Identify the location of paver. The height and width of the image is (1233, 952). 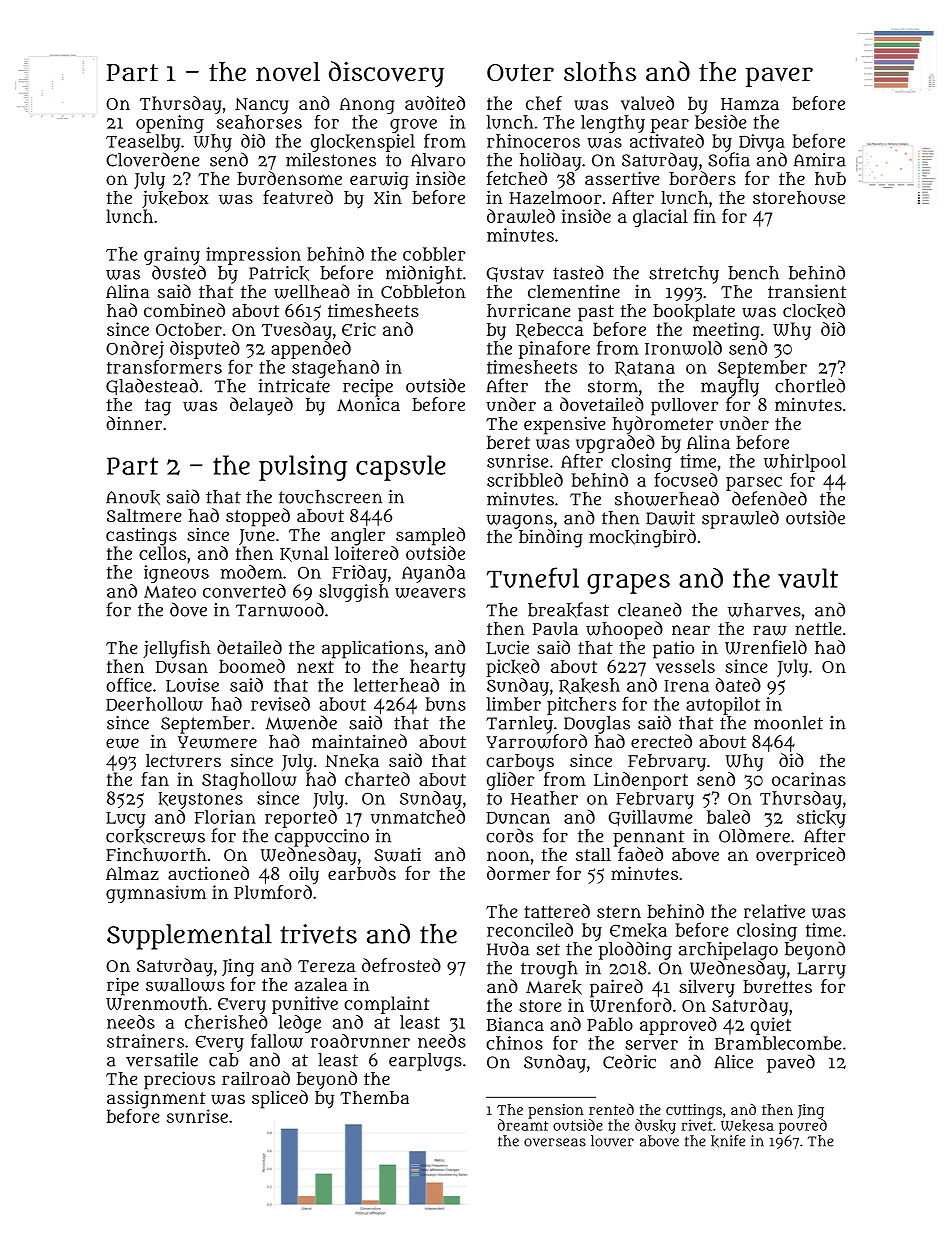
(779, 77).
